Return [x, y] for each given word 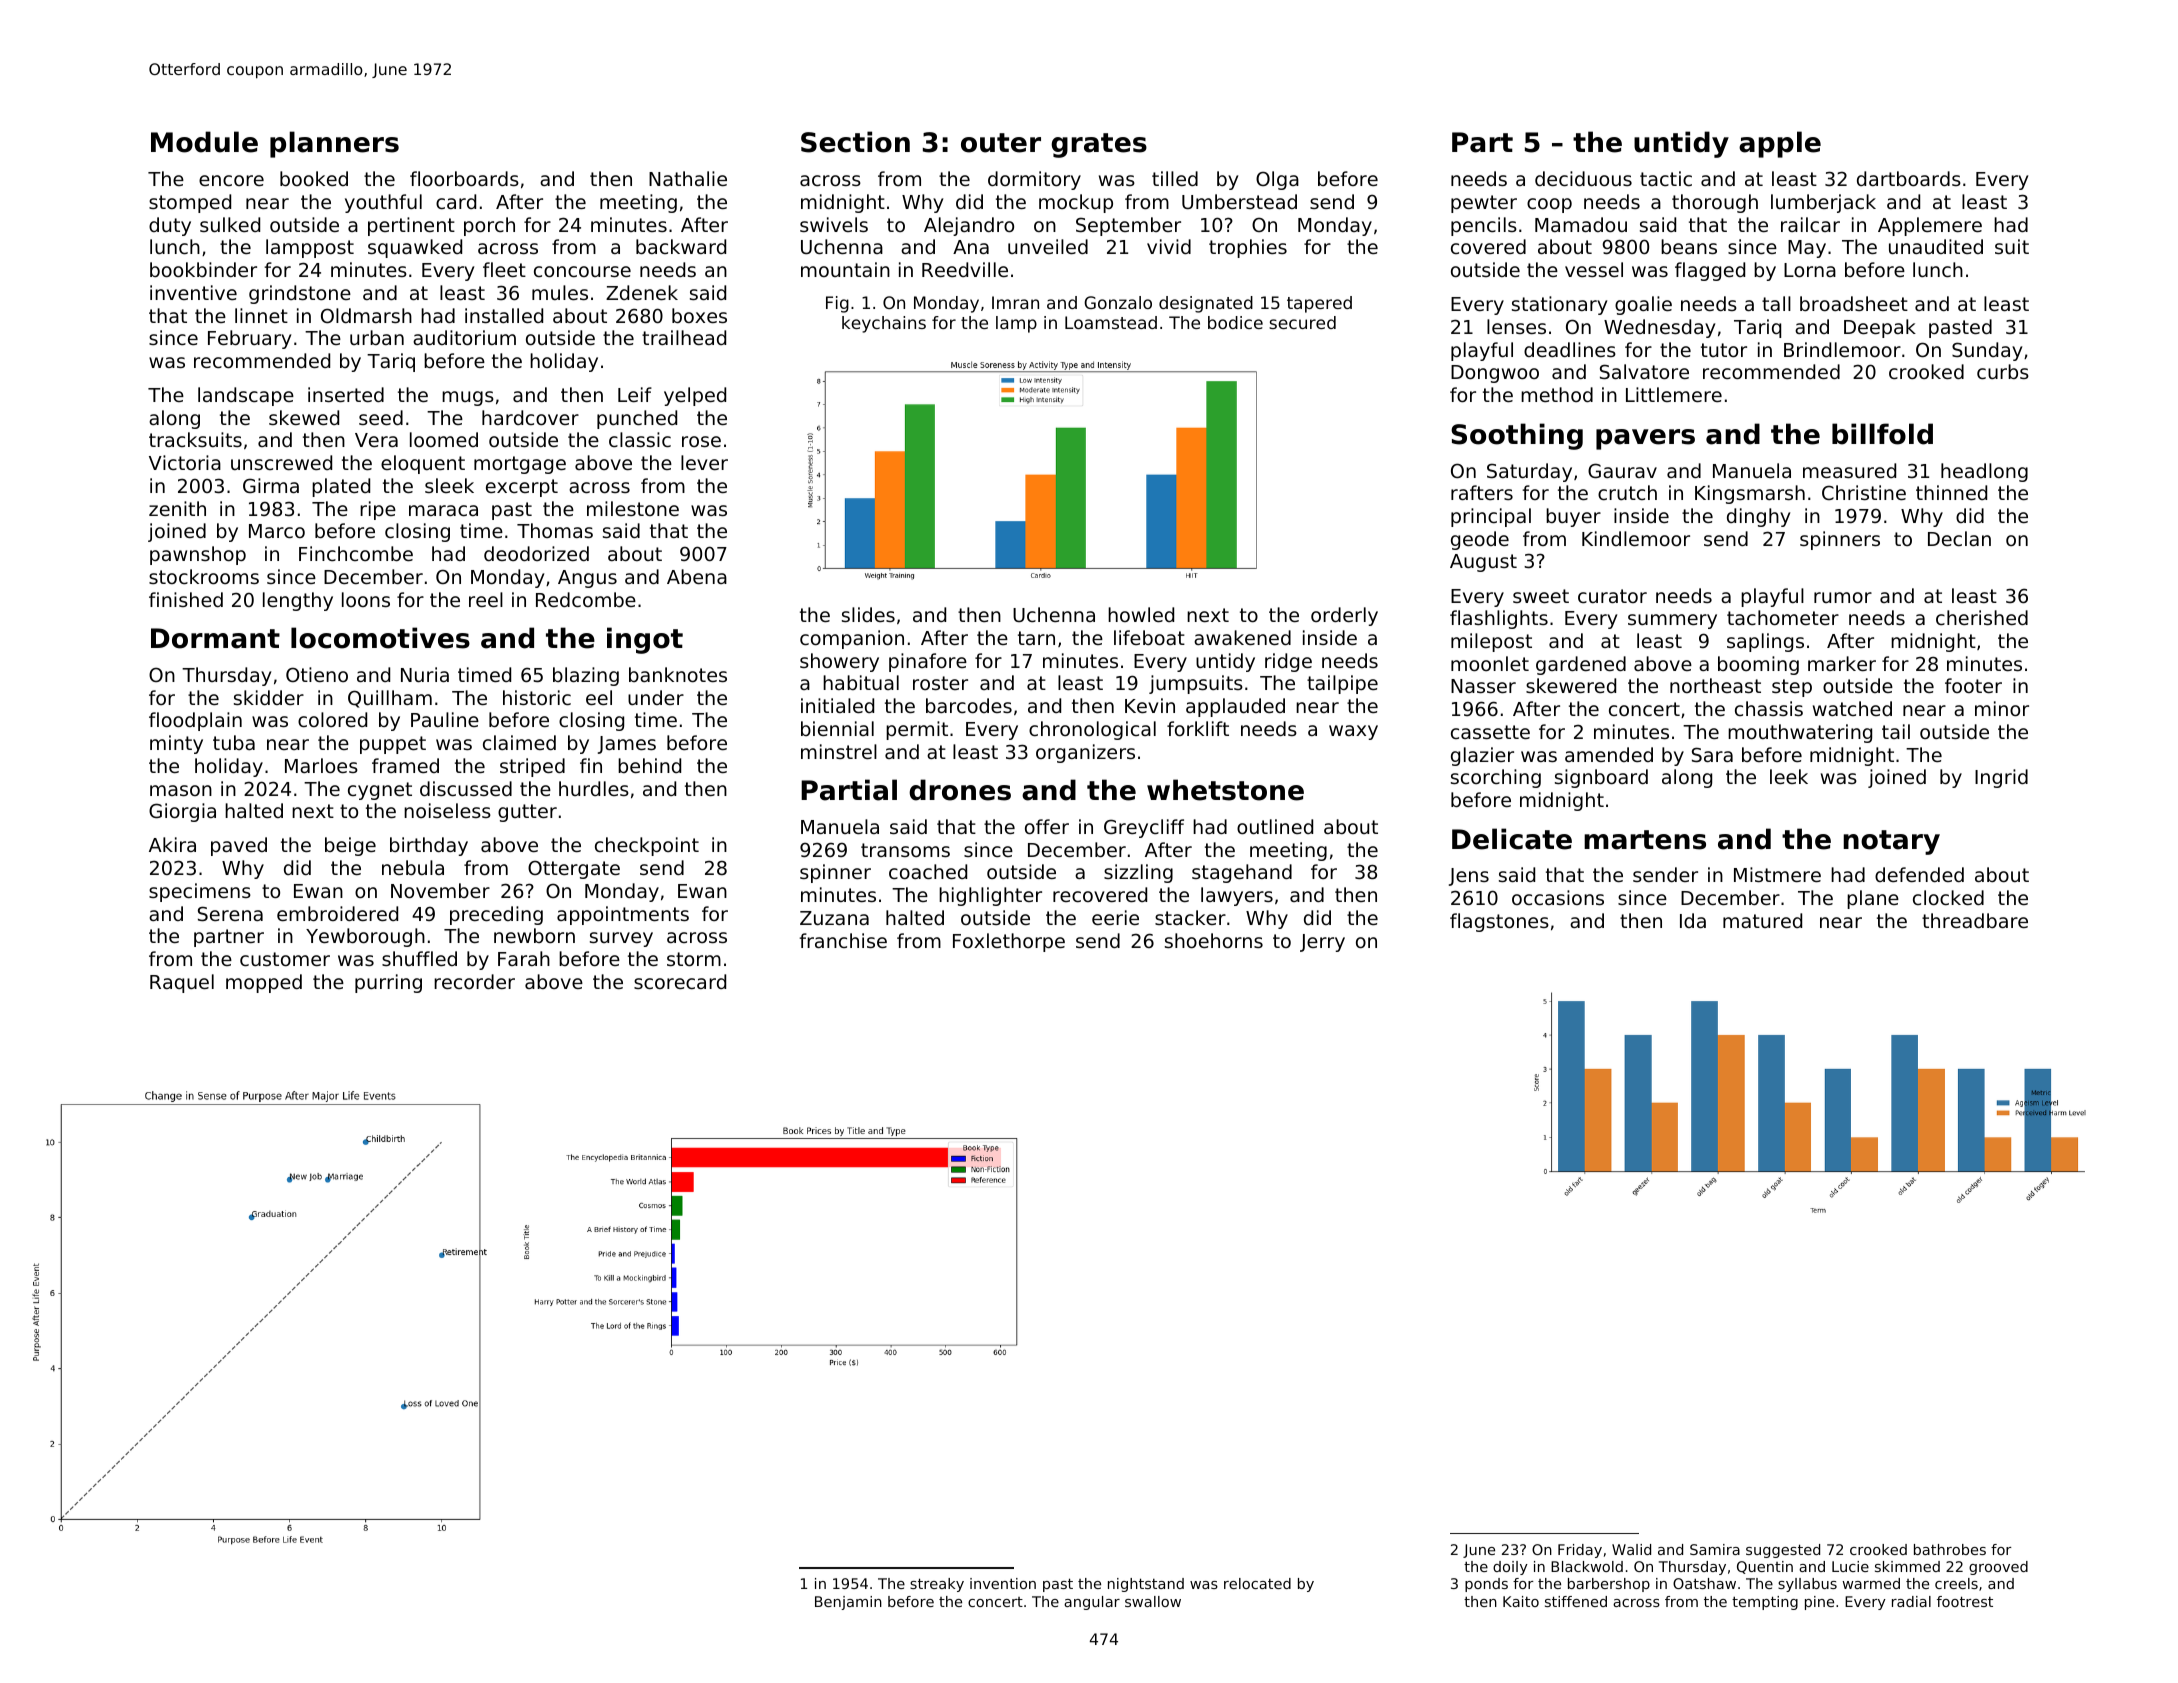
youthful [383, 203]
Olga [1277, 180]
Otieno [317, 674]
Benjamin [848, 1603]
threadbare [1975, 920]
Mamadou [1581, 224]
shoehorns [1214, 940]
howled [1141, 614]
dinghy [1758, 517]
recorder [474, 981]
